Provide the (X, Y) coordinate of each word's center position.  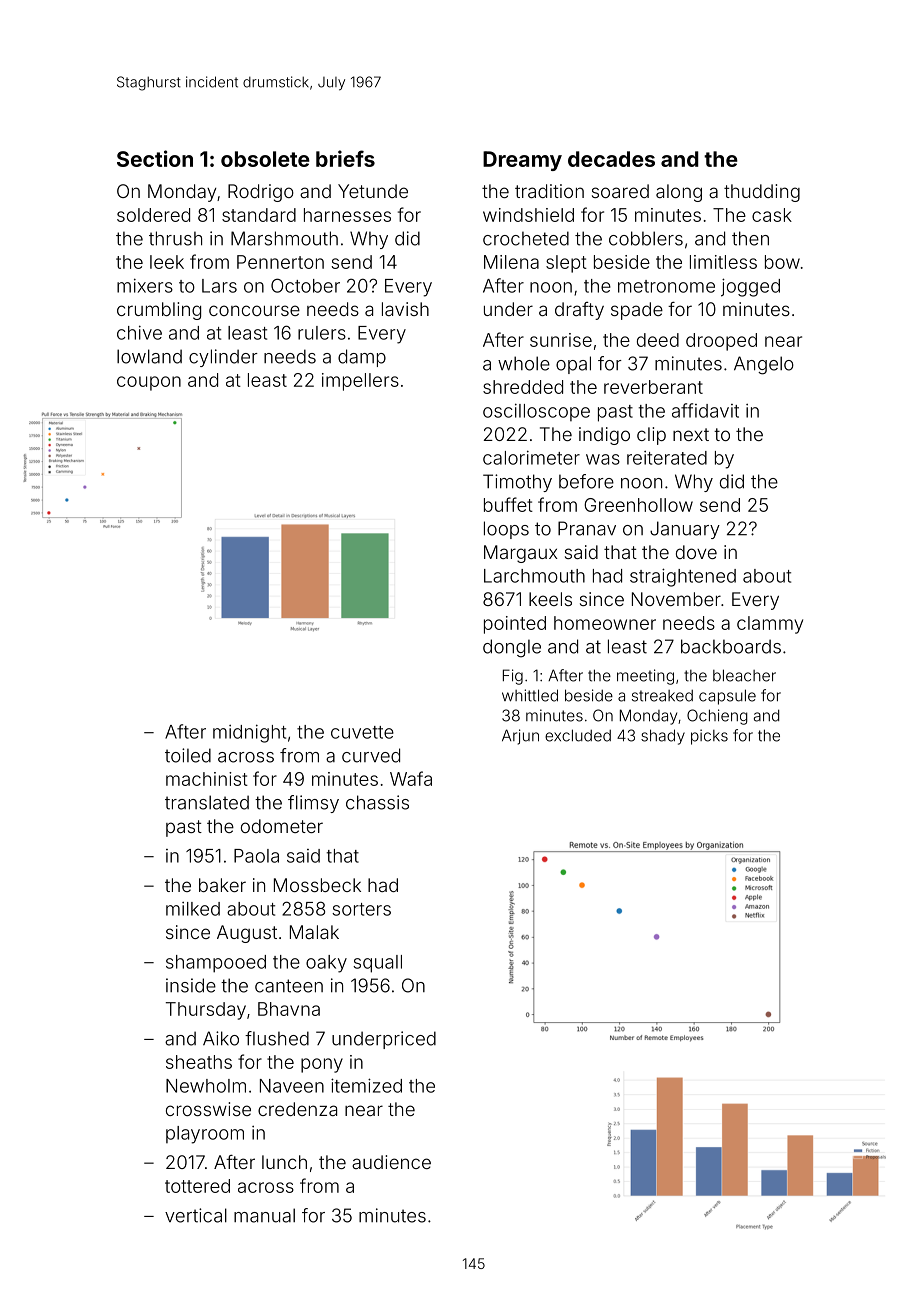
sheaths (199, 1062)
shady (663, 737)
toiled (188, 755)
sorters (361, 909)
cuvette (362, 732)
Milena (511, 262)
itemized (366, 1085)
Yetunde (373, 191)
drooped (721, 342)
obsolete (265, 159)
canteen (289, 986)
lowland (149, 356)
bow (782, 262)
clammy (770, 625)
